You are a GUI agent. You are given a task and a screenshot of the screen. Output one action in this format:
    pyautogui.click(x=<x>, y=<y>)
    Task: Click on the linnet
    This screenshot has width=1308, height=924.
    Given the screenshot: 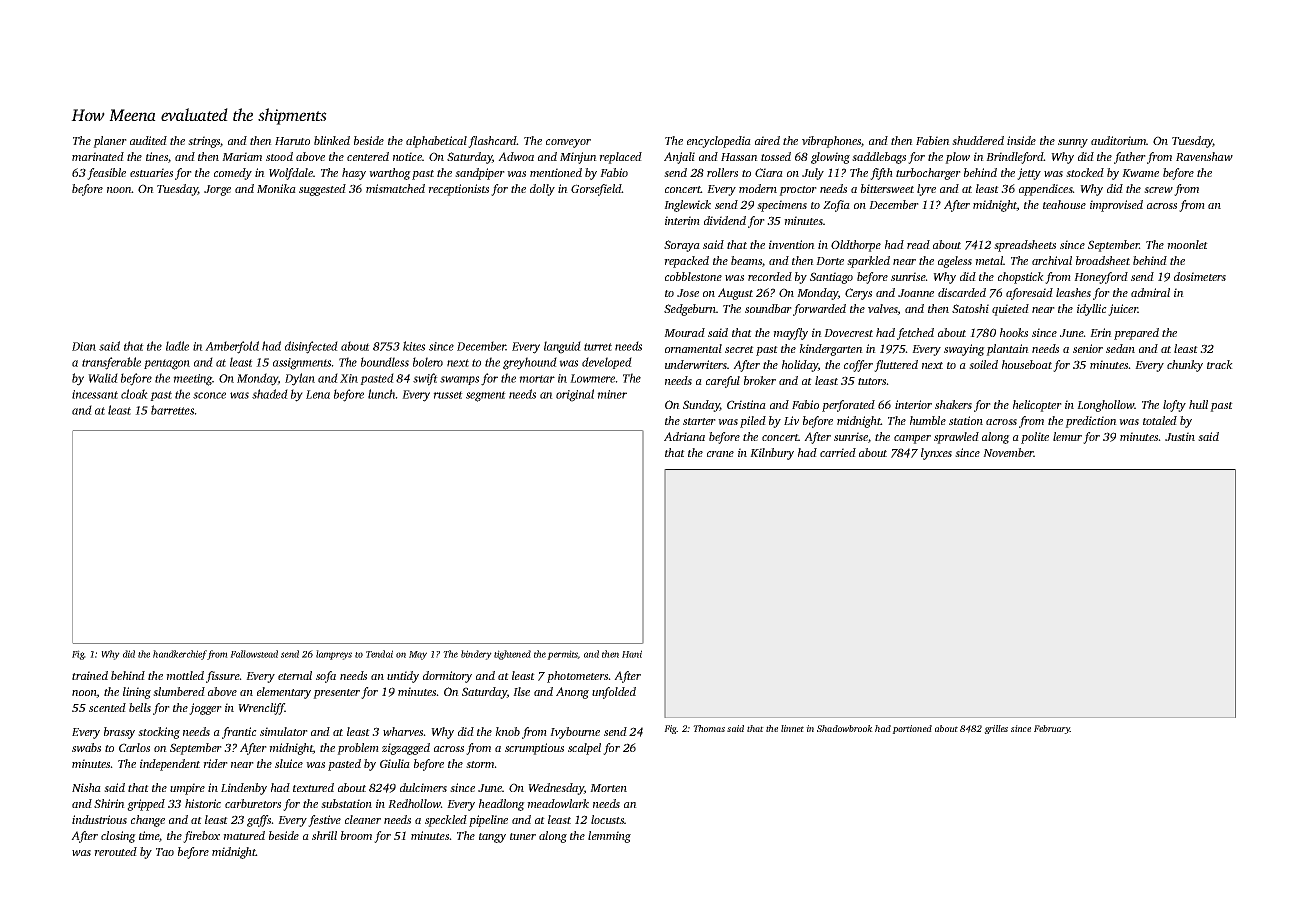 What is the action you would take?
    pyautogui.click(x=792, y=728)
